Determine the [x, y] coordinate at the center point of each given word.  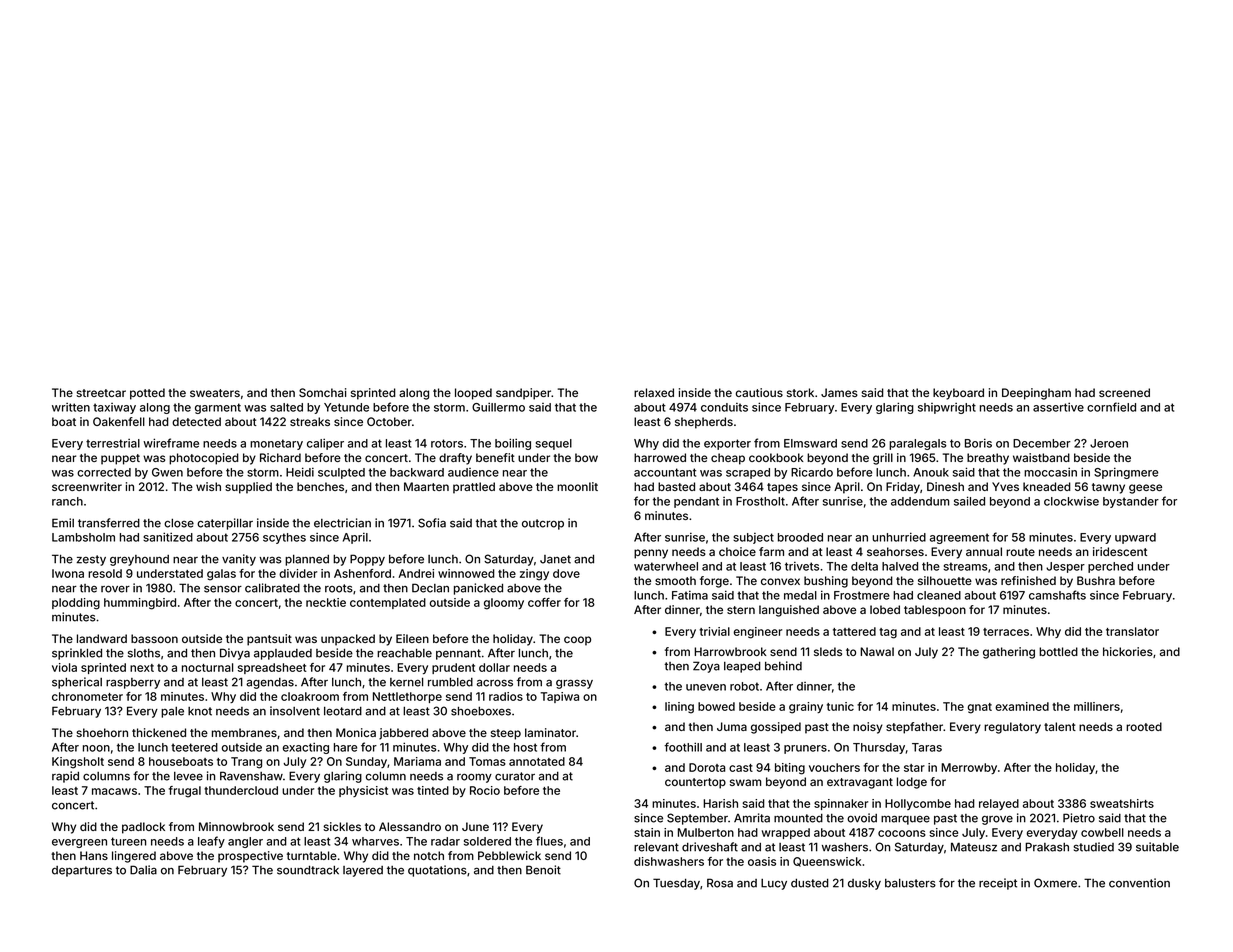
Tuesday [676, 884]
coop [577, 641]
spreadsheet [272, 668]
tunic [840, 706]
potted [147, 394]
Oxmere [1055, 883]
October [389, 421]
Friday [903, 488]
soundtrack [308, 870]
